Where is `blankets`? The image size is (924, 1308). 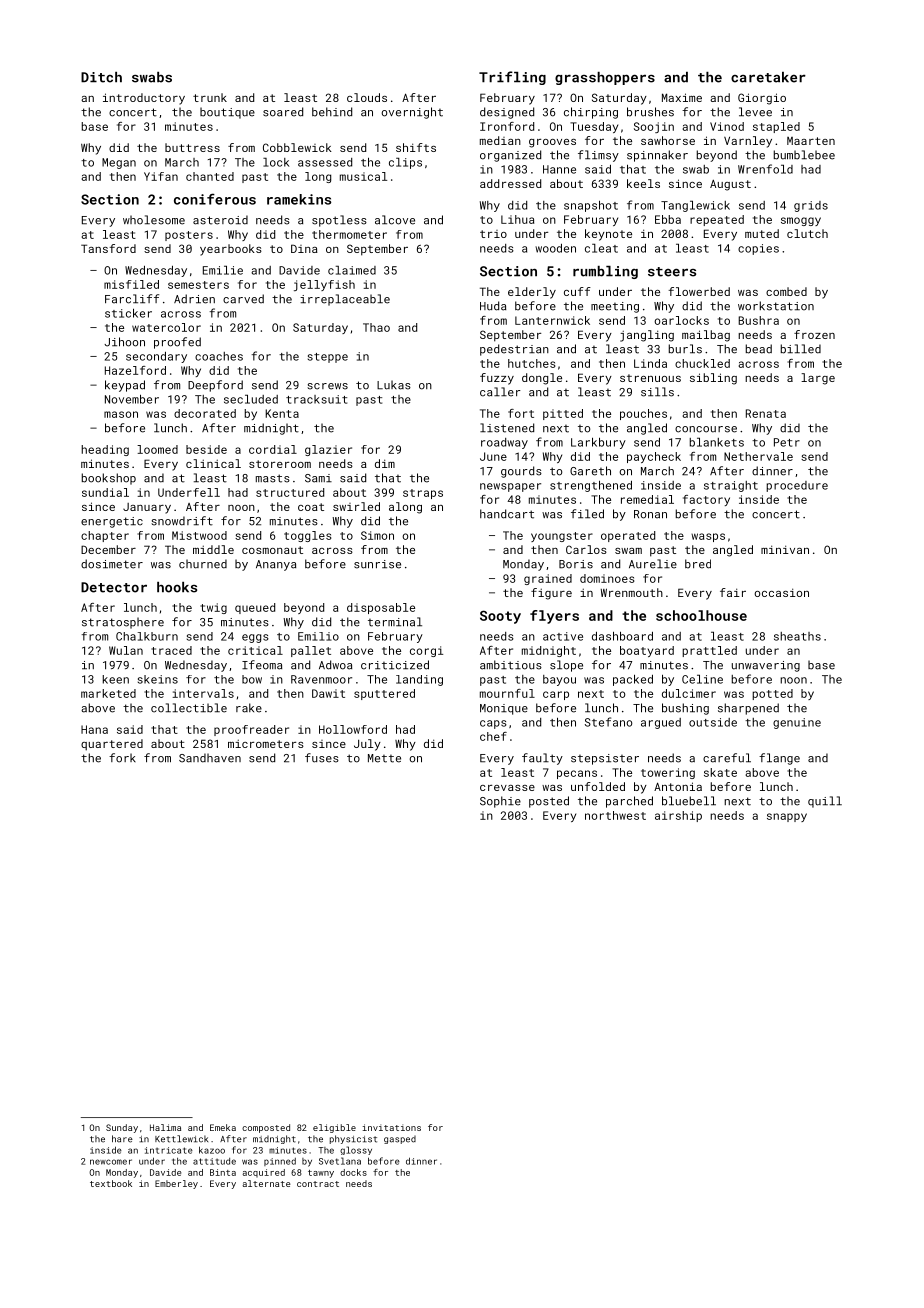
blankets is located at coordinates (717, 442).
